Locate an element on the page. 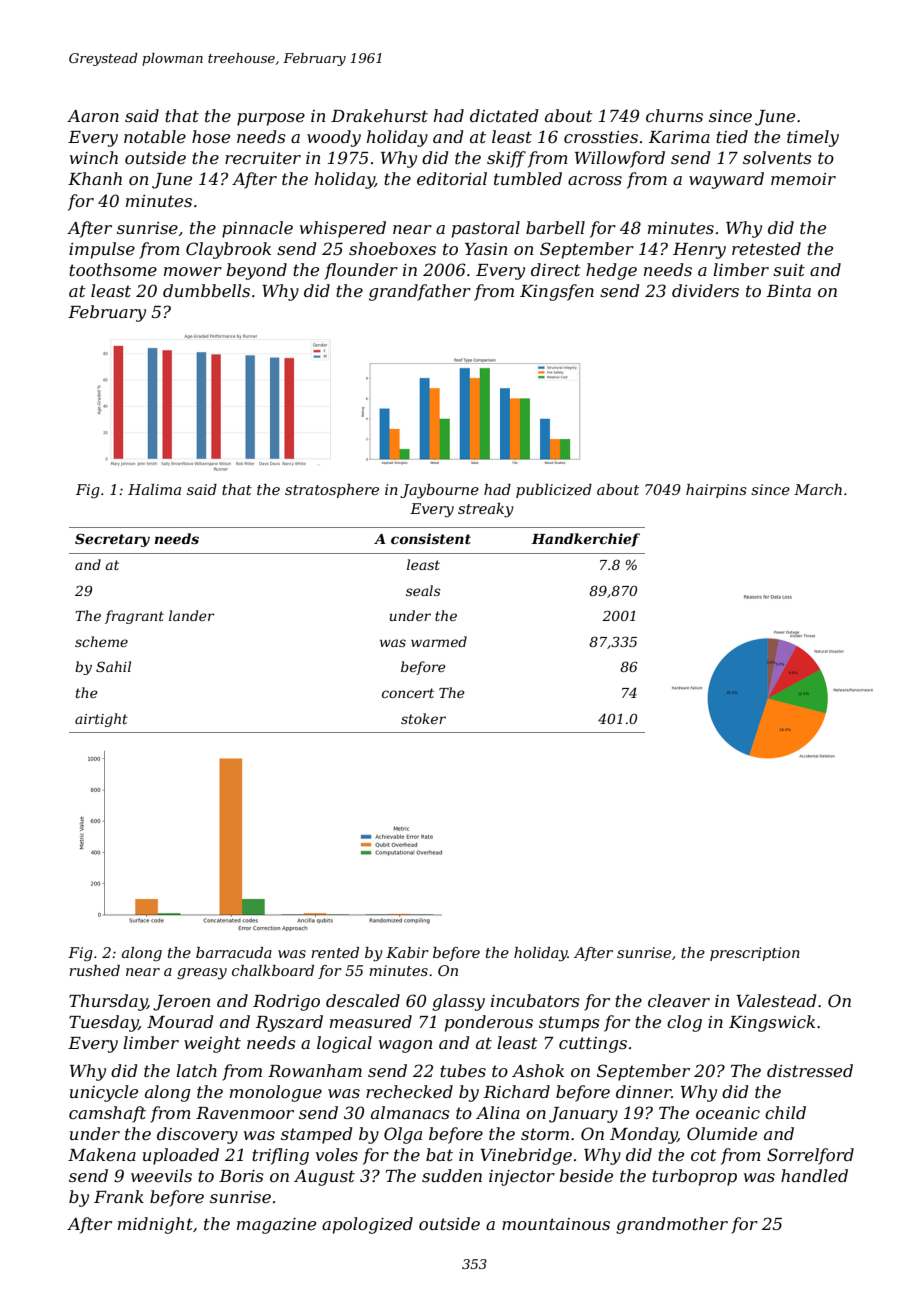 Image resolution: width=924 pixels, height=1308 pixels. winch is located at coordinates (94, 157).
